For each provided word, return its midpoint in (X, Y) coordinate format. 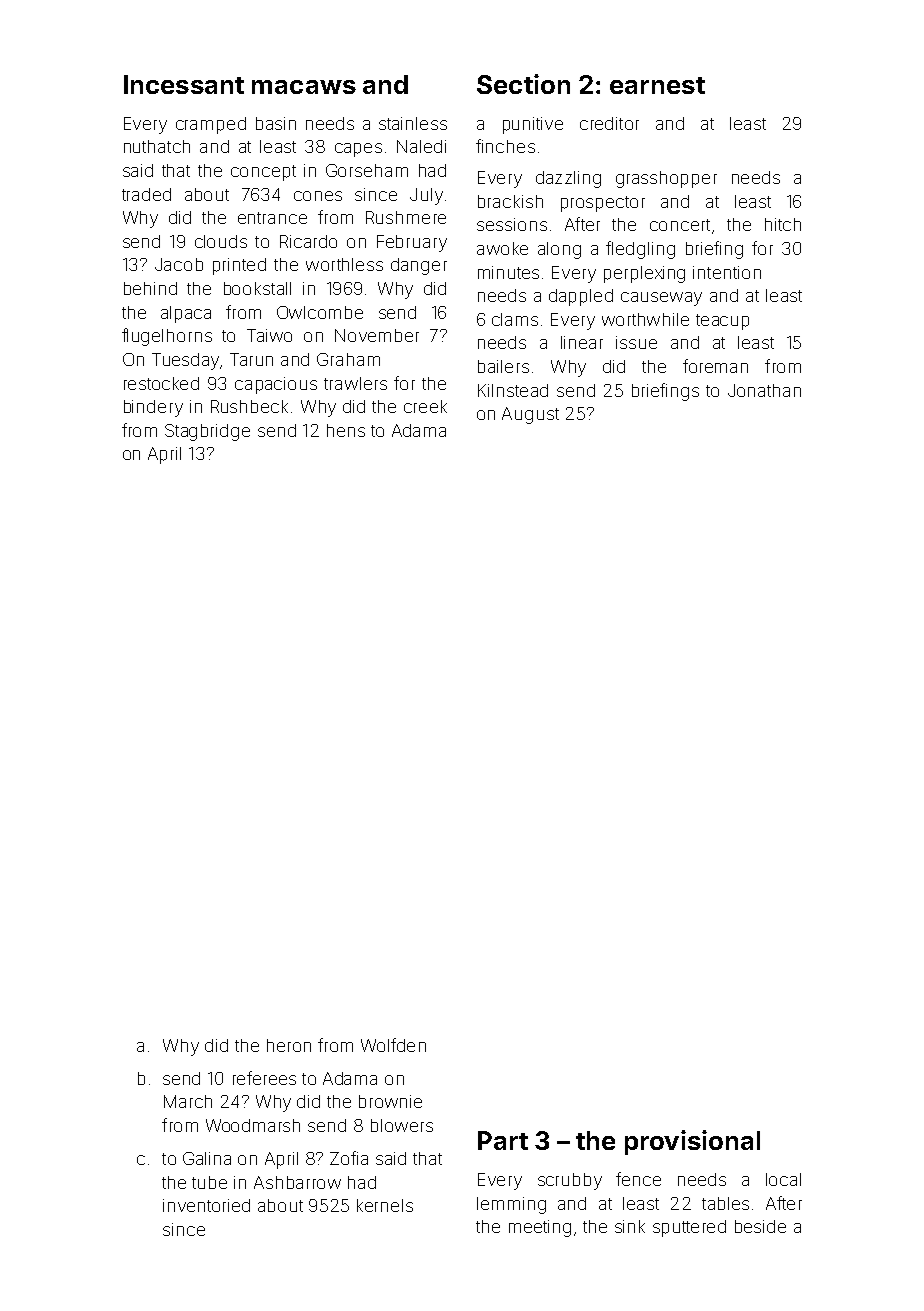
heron (289, 1045)
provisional (692, 1142)
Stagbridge (207, 432)
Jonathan (764, 390)
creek (425, 406)
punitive (533, 125)
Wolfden (393, 1045)
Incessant (184, 84)
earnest (657, 85)
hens (346, 430)
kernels (385, 1205)
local (783, 1179)
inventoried (206, 1205)
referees (264, 1078)
